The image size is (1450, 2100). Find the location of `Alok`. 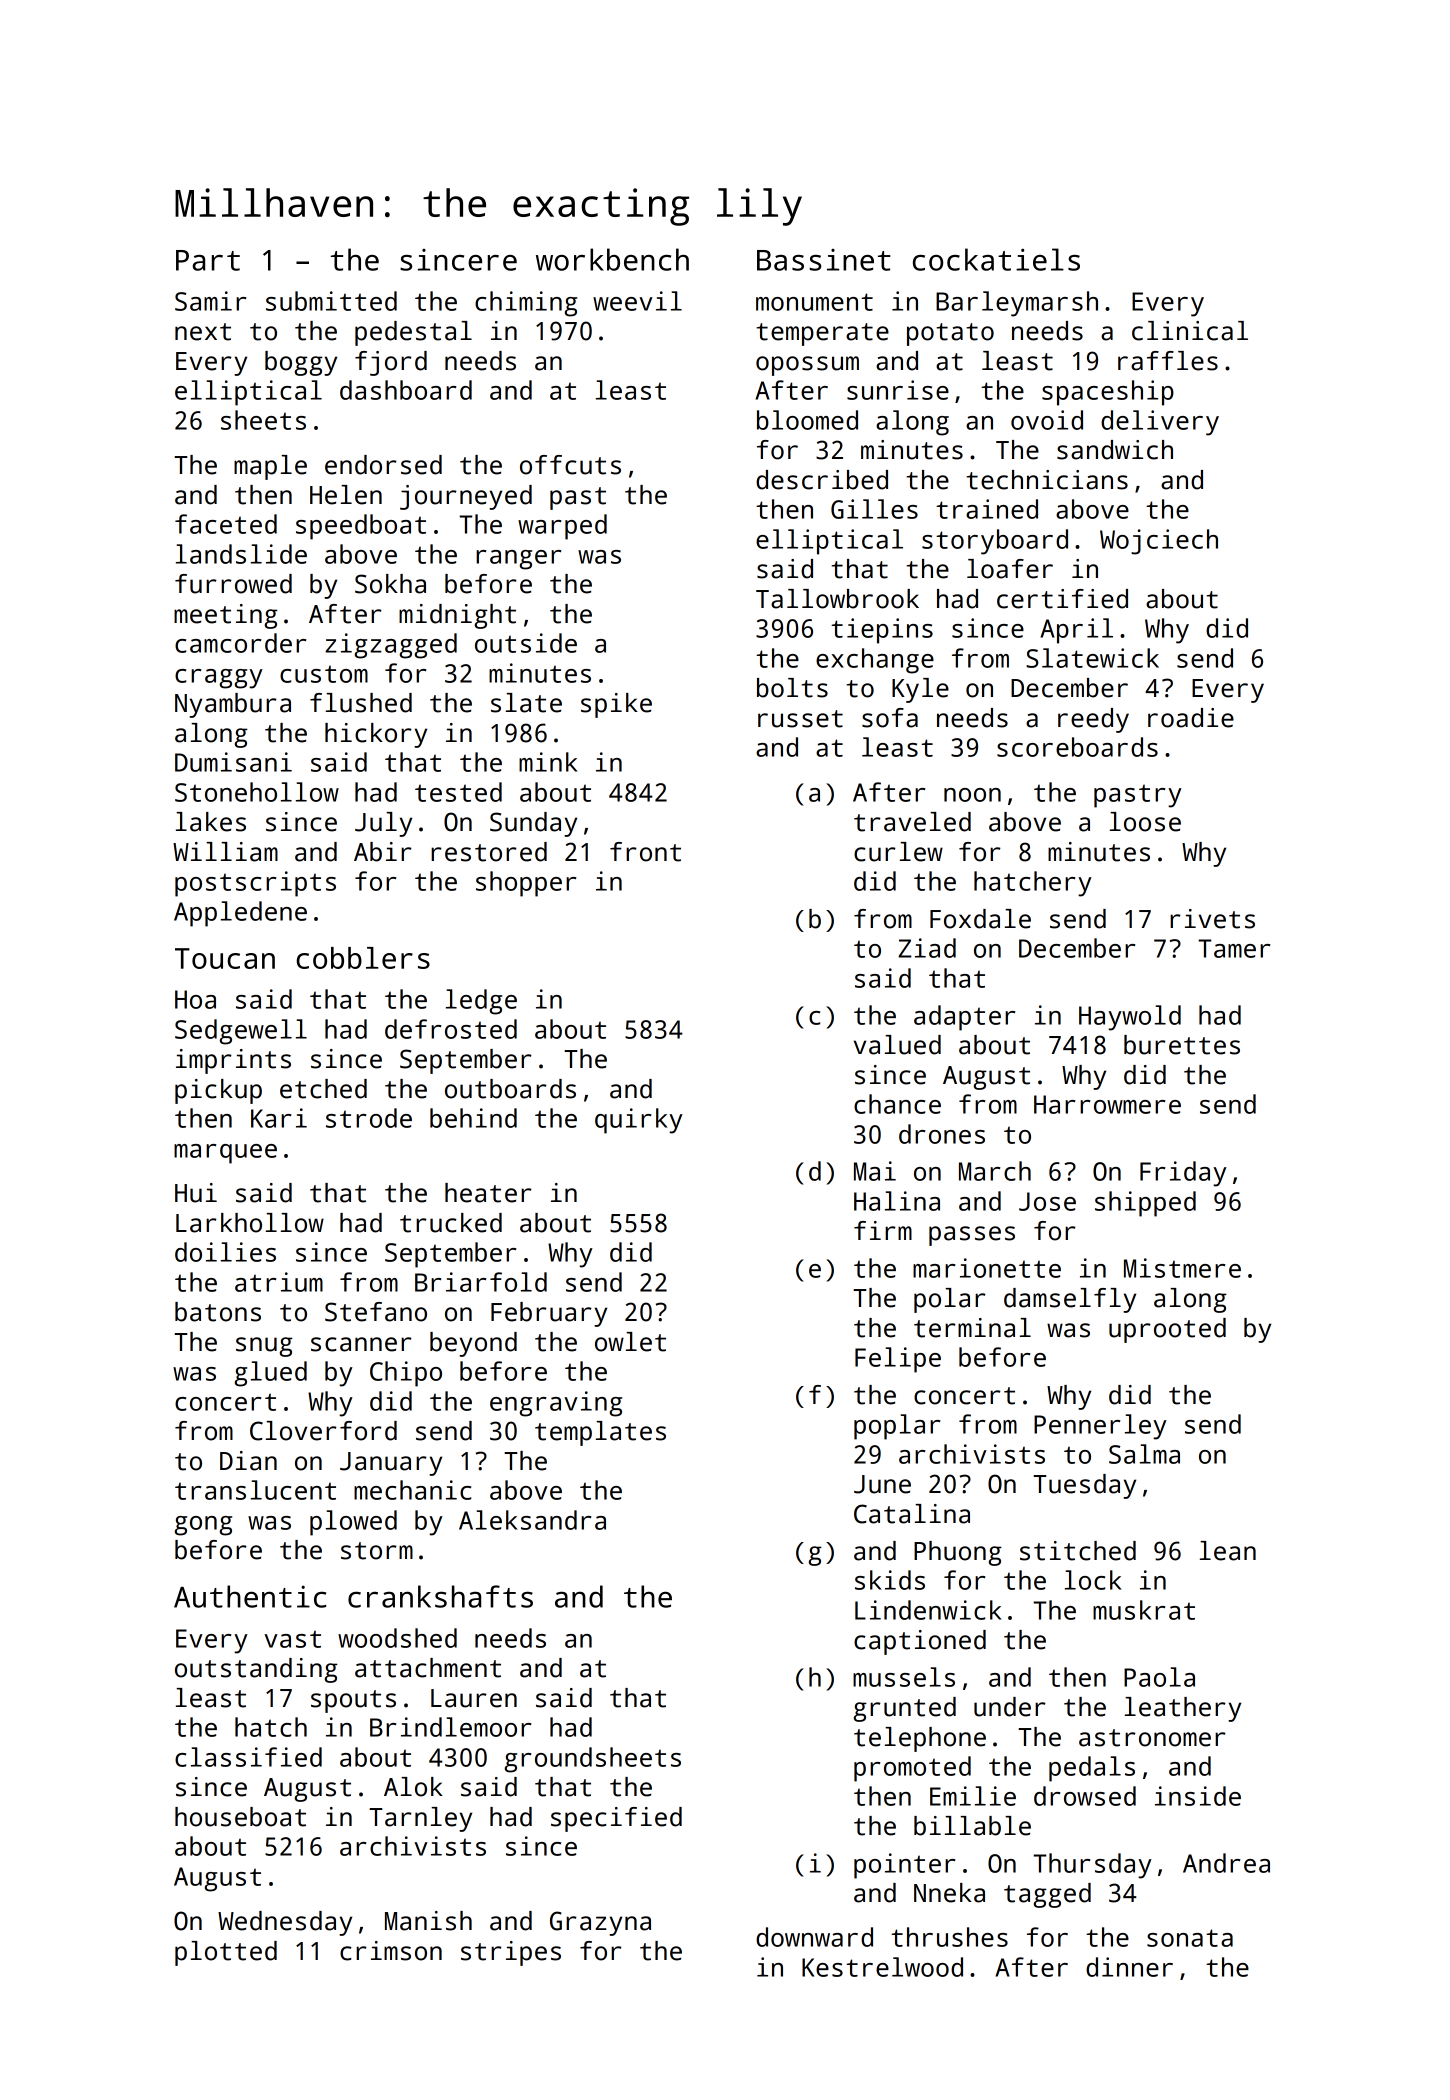

Alok is located at coordinates (413, 1787).
